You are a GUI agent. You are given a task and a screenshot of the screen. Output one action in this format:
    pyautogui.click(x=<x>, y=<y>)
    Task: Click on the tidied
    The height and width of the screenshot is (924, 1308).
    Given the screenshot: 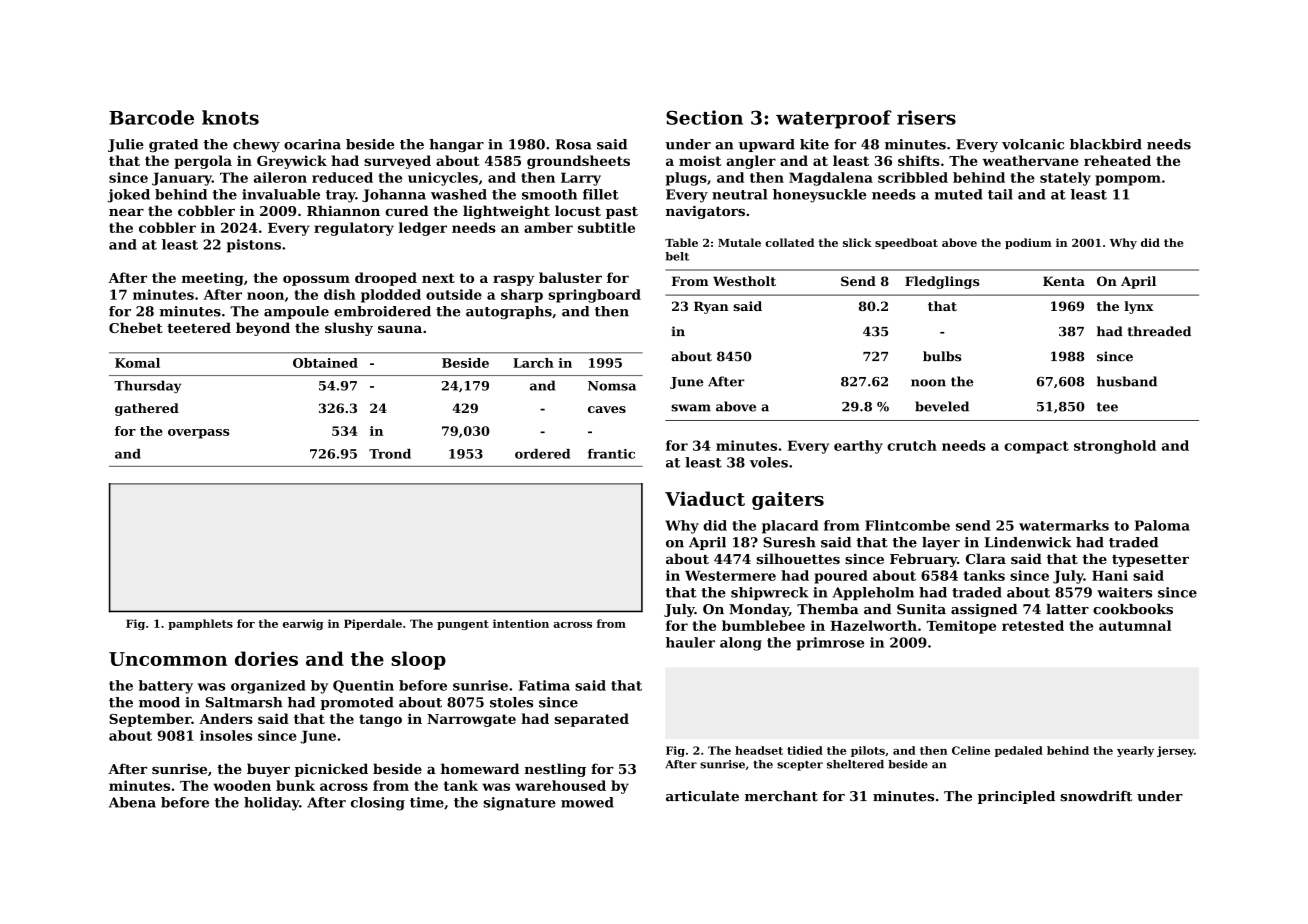 What is the action you would take?
    pyautogui.click(x=805, y=750)
